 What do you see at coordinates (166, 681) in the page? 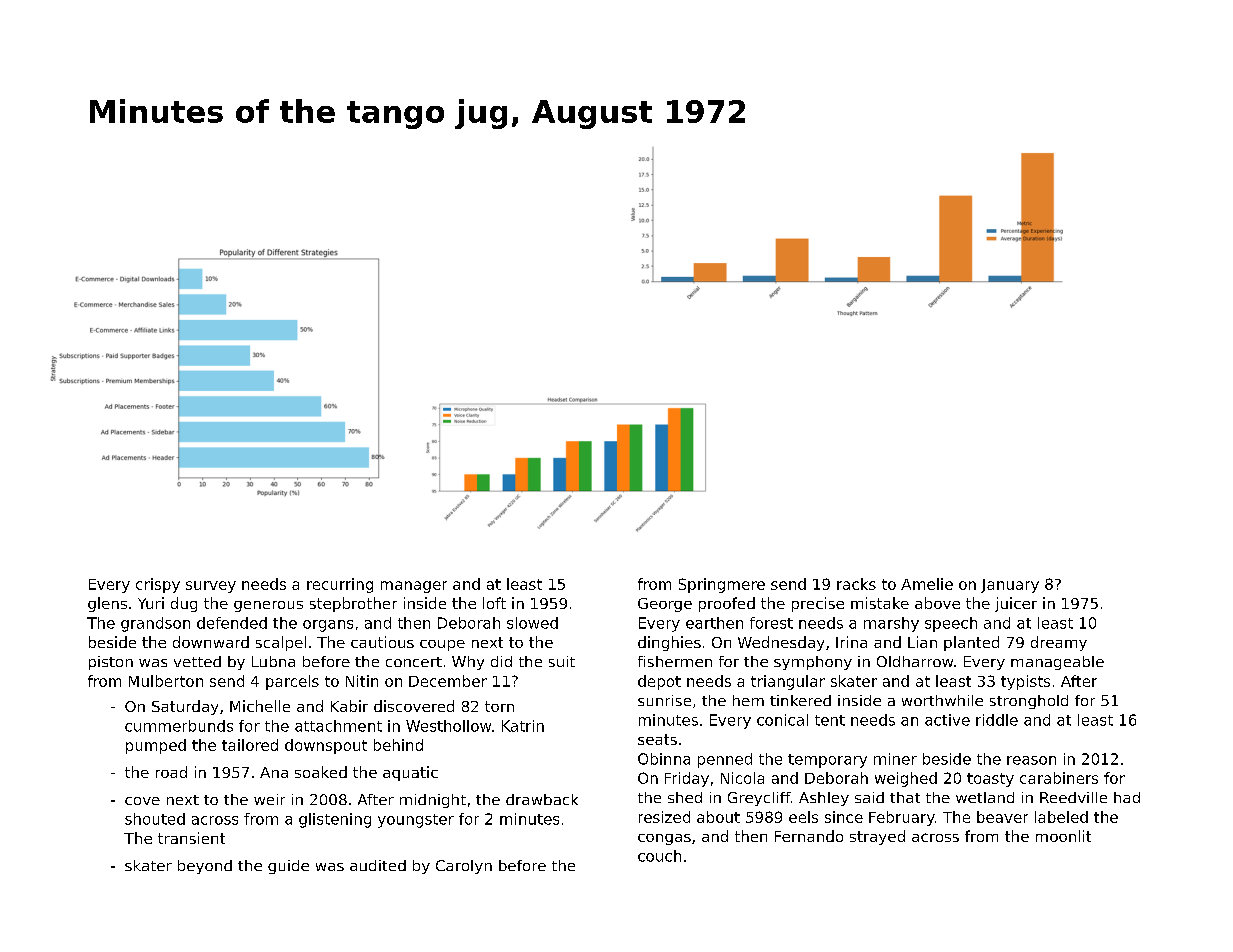
I see `Mulberton` at bounding box center [166, 681].
